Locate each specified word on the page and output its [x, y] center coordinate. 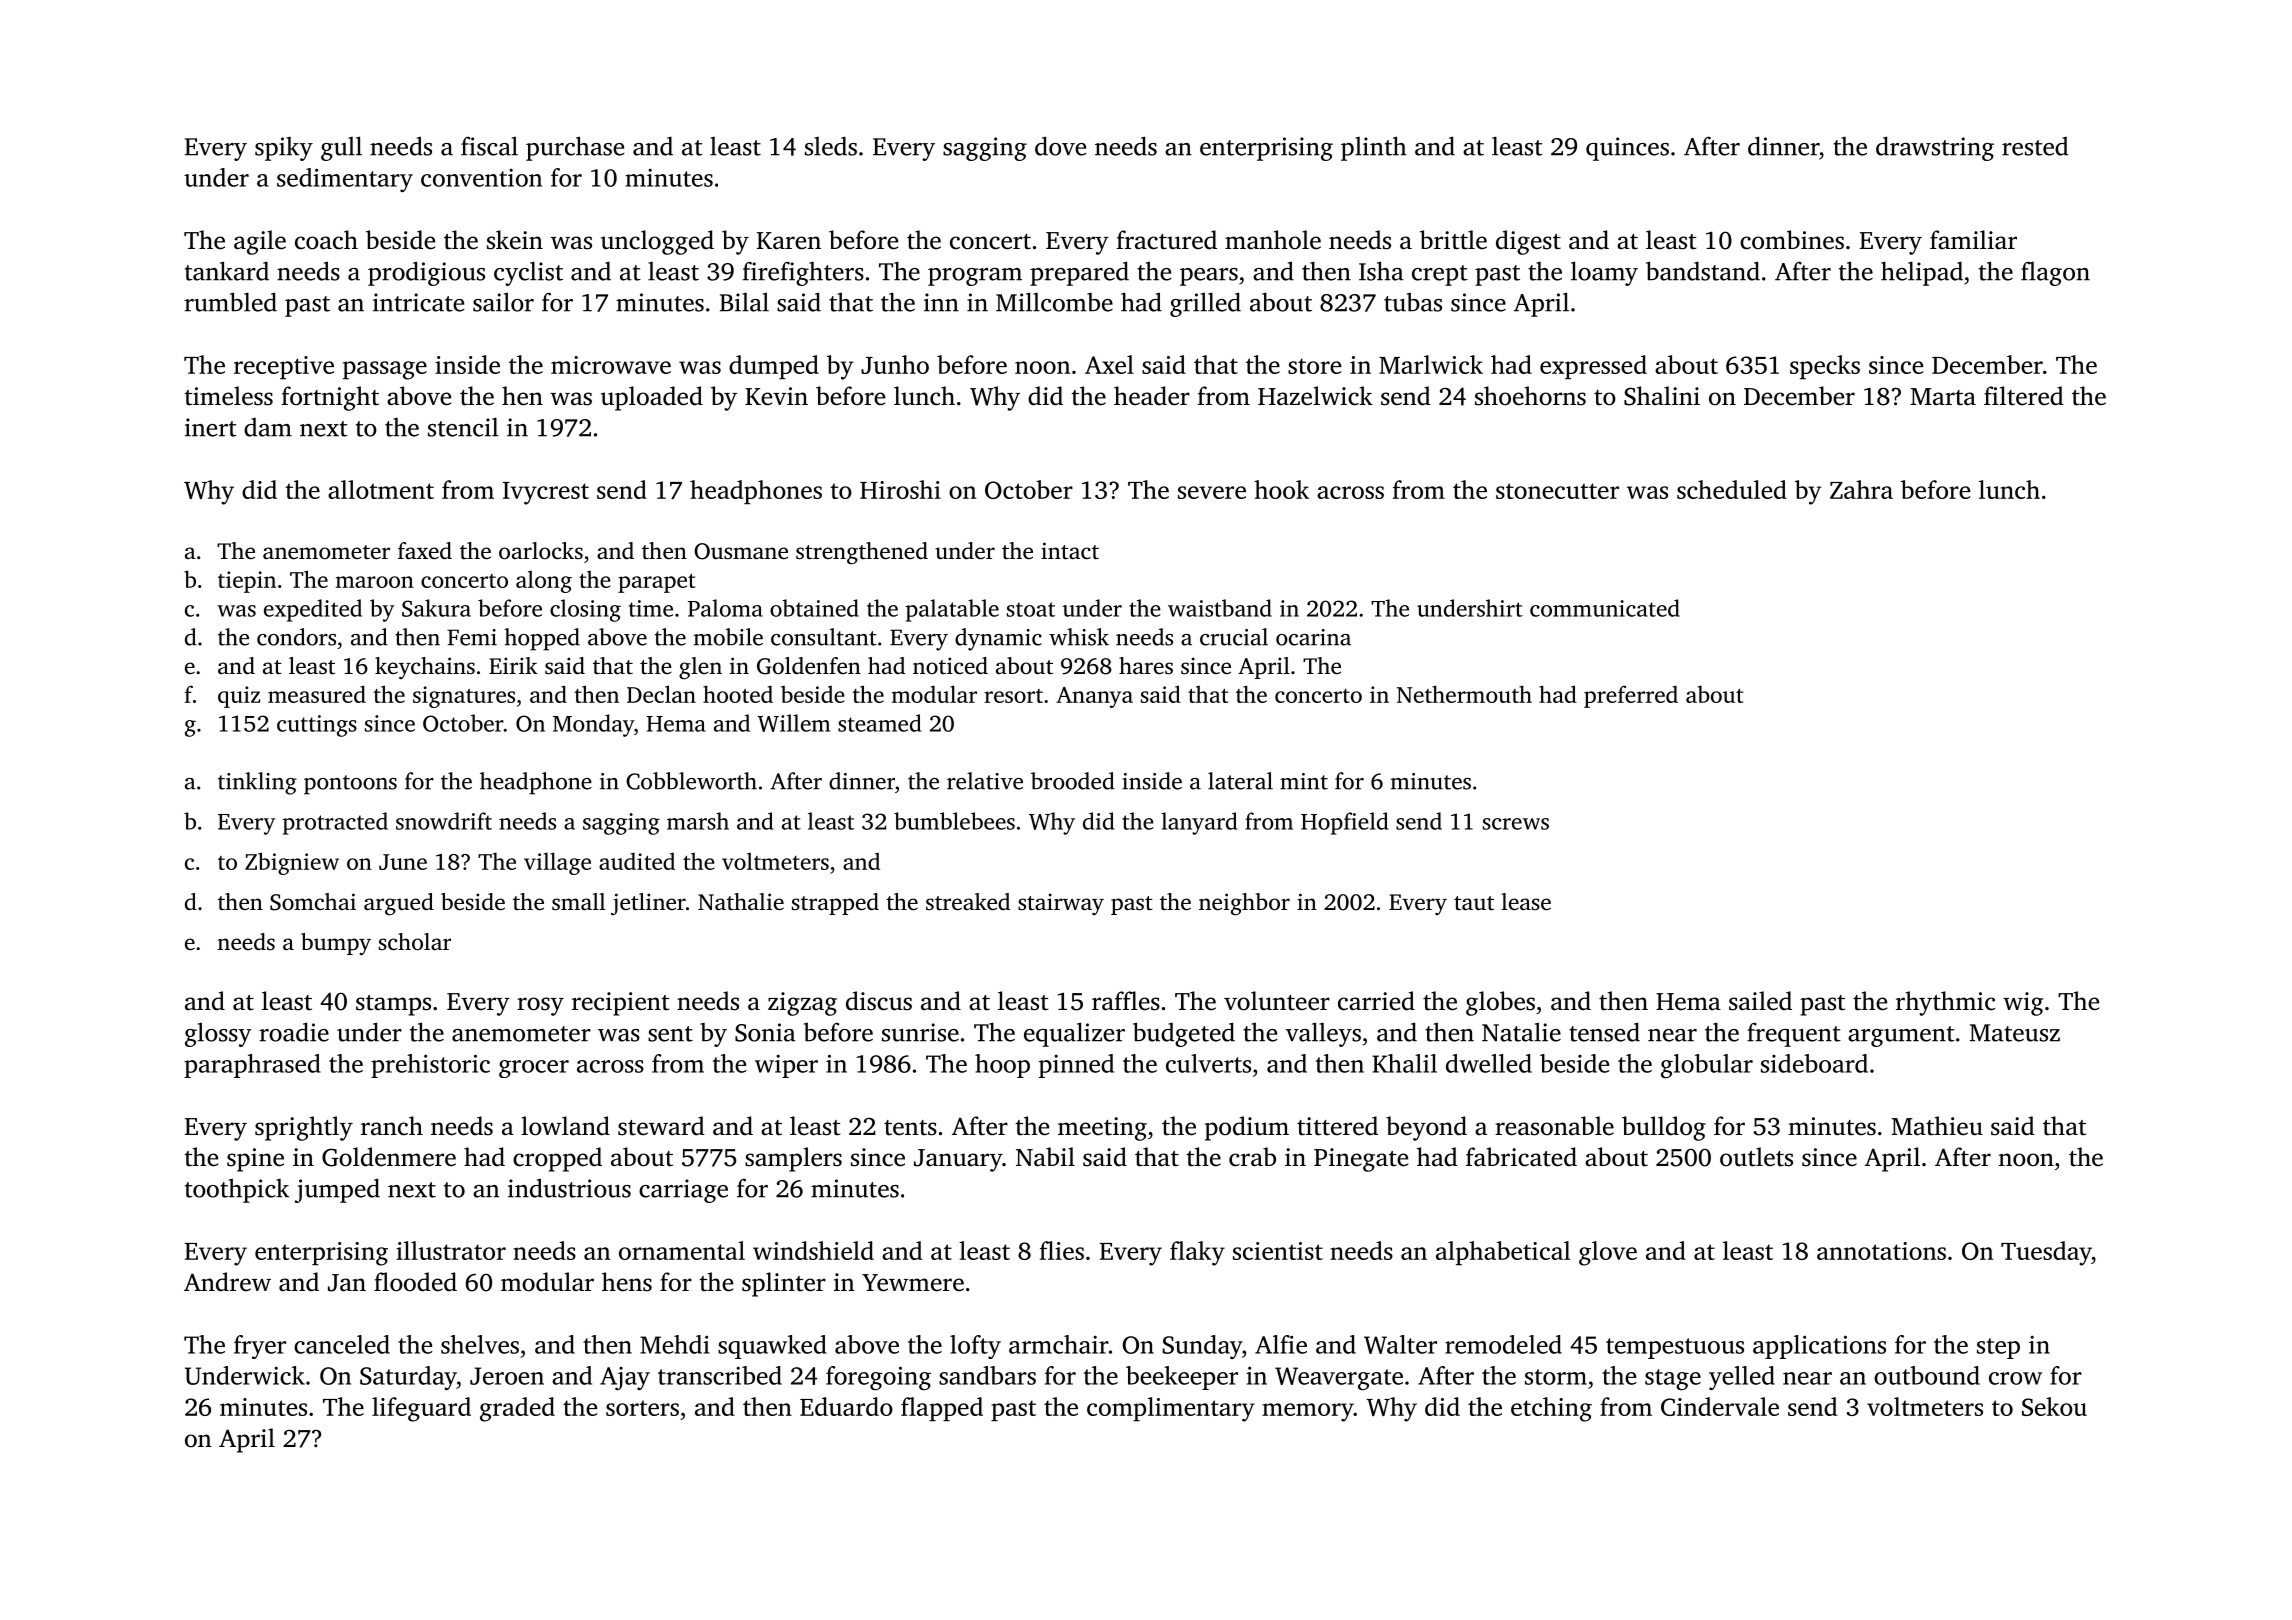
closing [585, 610]
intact [1070, 551]
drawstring [1935, 148]
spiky [284, 149]
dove [1060, 146]
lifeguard [421, 1409]
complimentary [1171, 1409]
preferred [1631, 696]
